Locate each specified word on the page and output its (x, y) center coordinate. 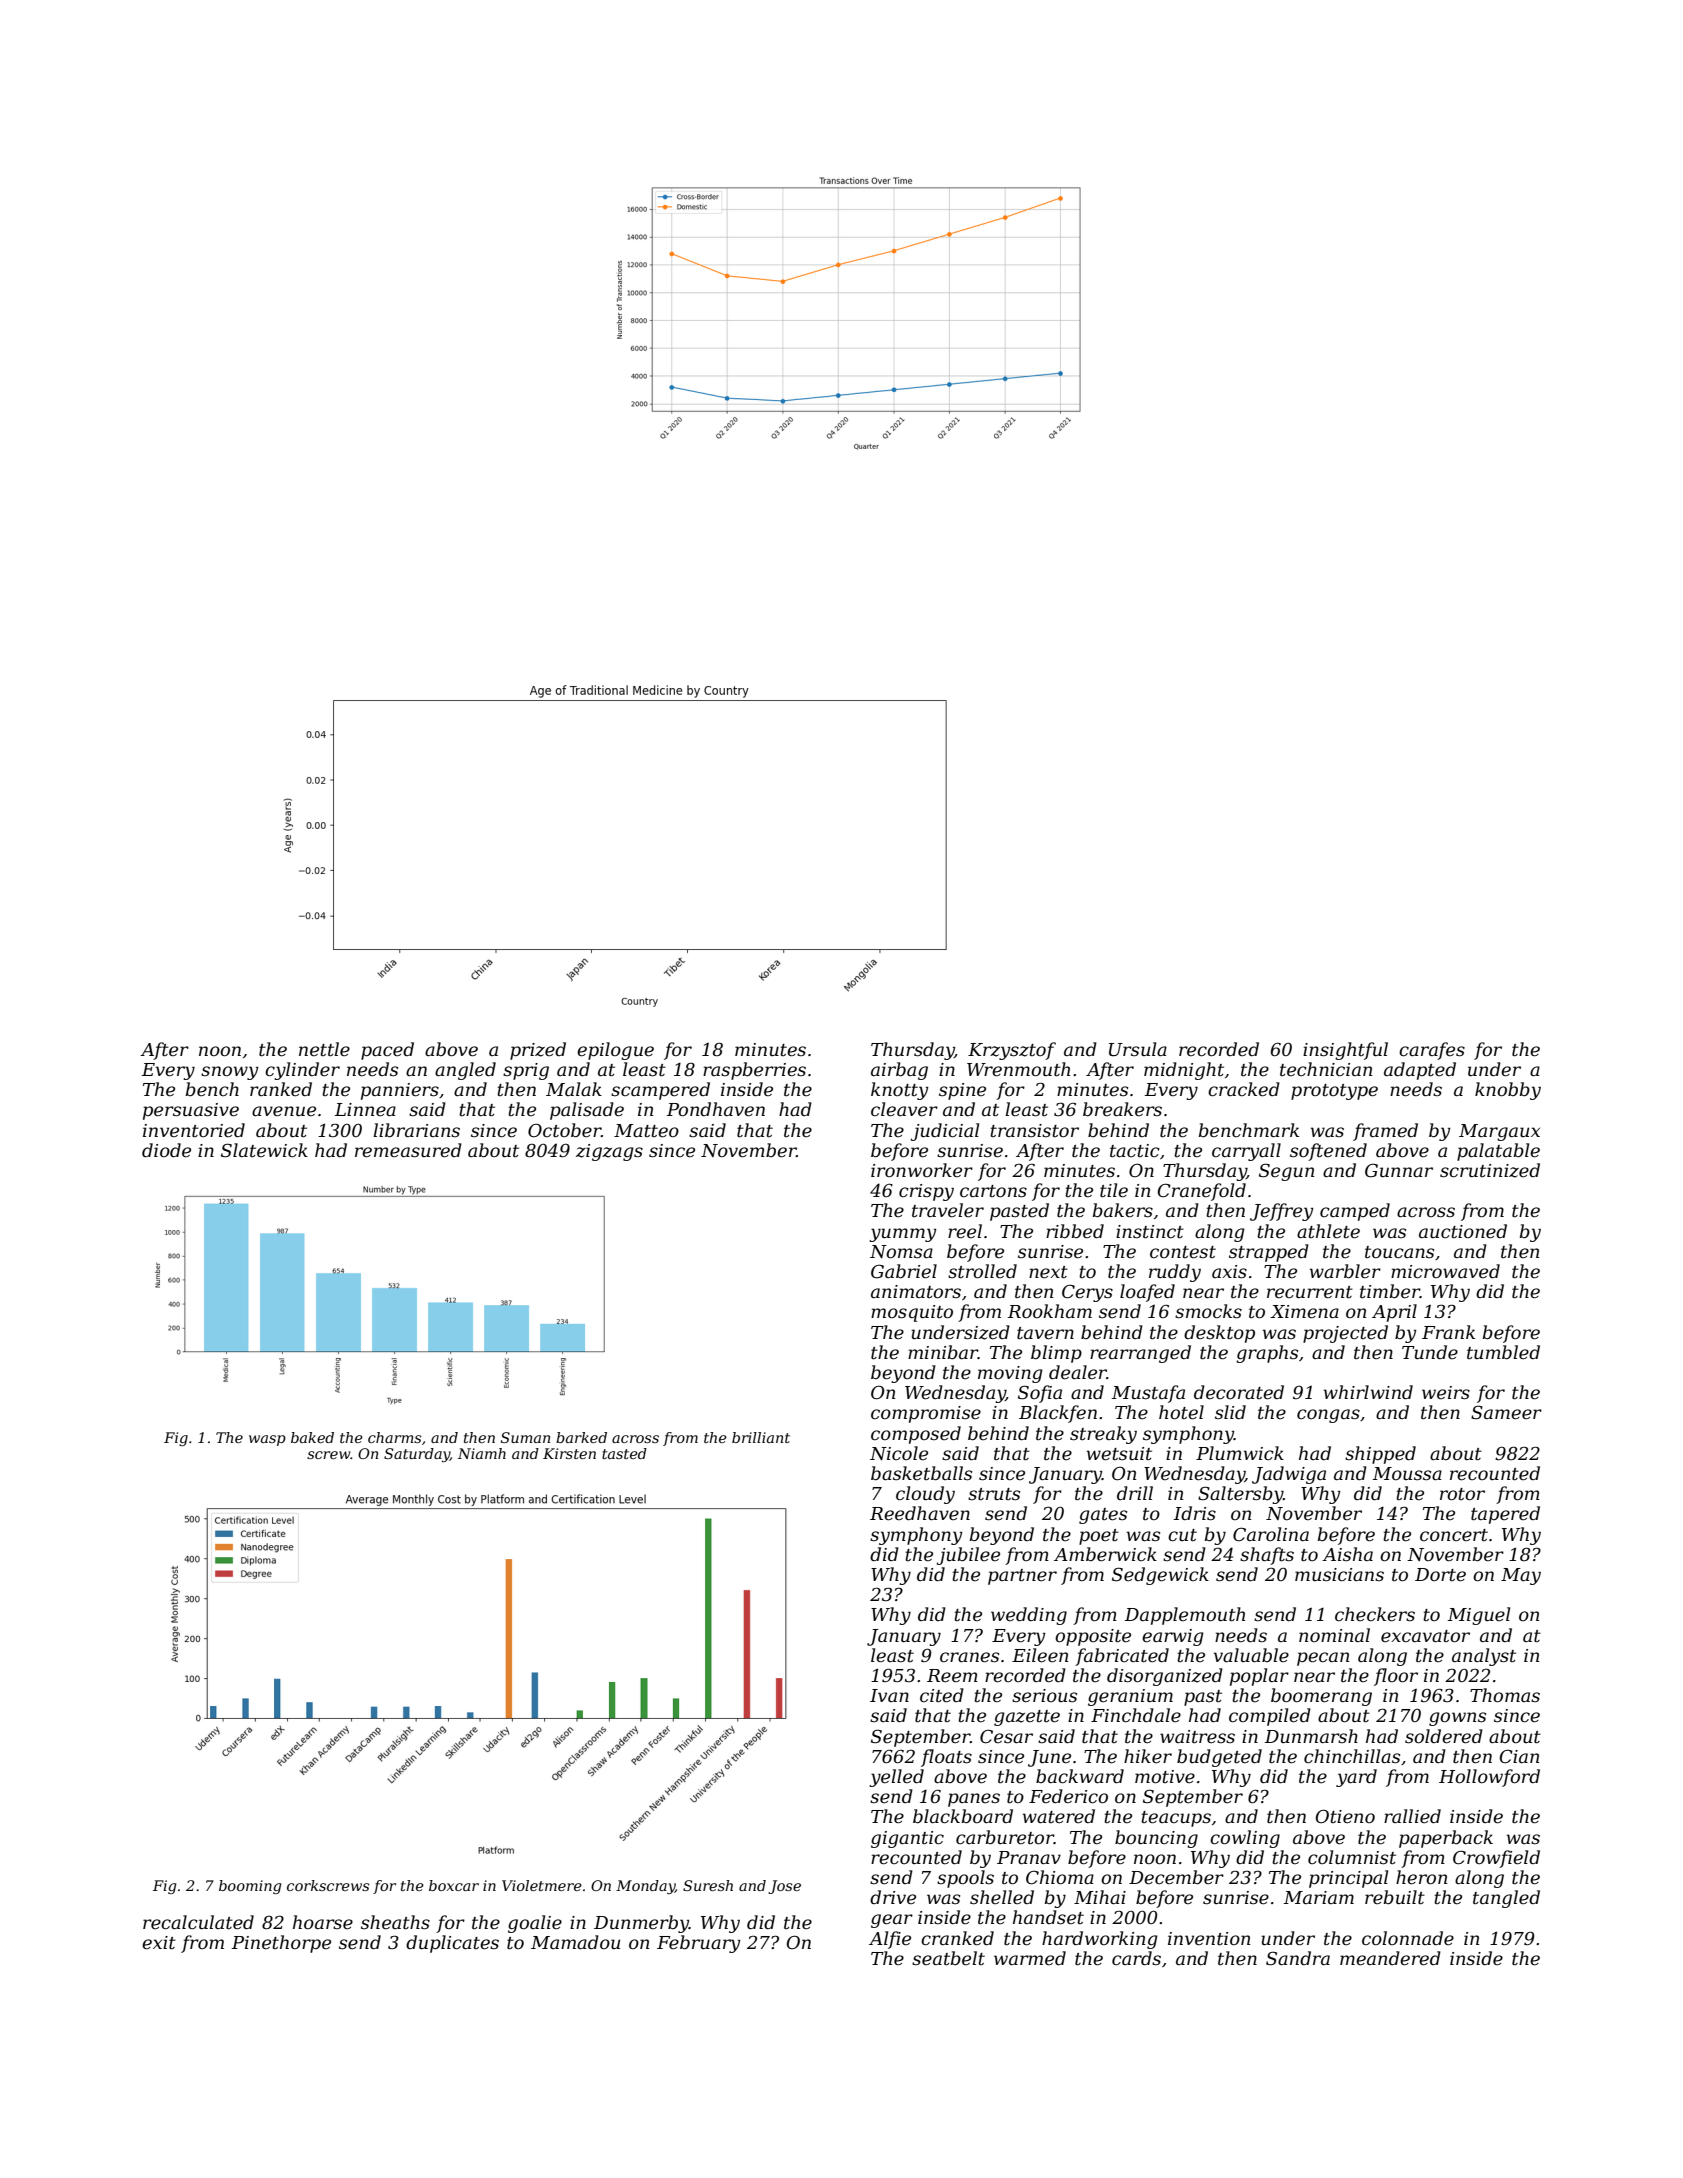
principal (1348, 1879)
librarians (416, 1130)
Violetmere (542, 1885)
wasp (267, 1440)
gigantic (907, 1839)
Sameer (1506, 1412)
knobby (1508, 1091)
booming (250, 1887)
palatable (1498, 1152)
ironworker (922, 1170)
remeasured (408, 1150)
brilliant (761, 1437)
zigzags (609, 1152)
